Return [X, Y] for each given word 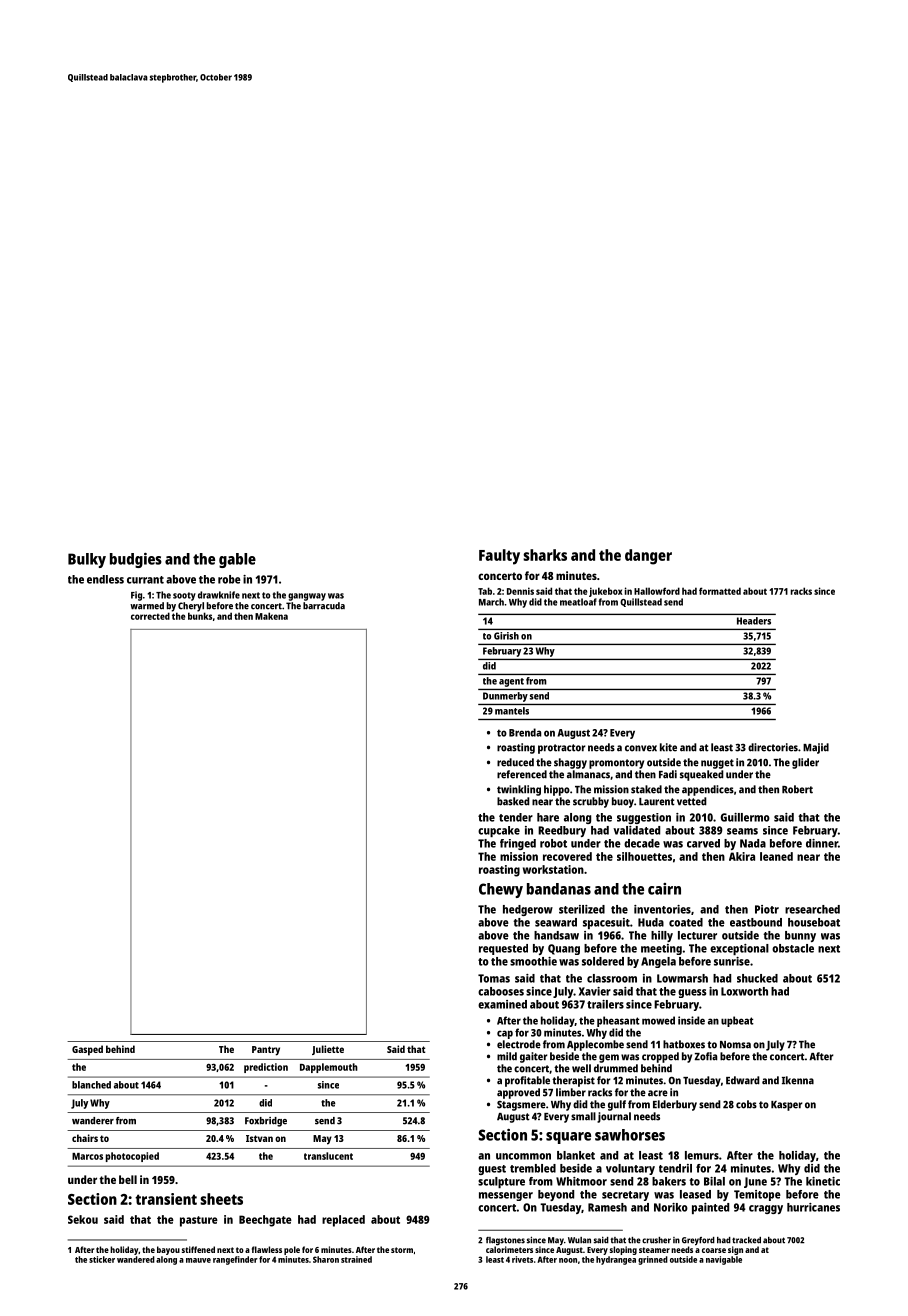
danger [648, 557]
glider [805, 763]
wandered [136, 1259]
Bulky [87, 560]
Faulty [499, 557]
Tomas [494, 978]
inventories [662, 909]
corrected [150, 616]
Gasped [87, 1050]
